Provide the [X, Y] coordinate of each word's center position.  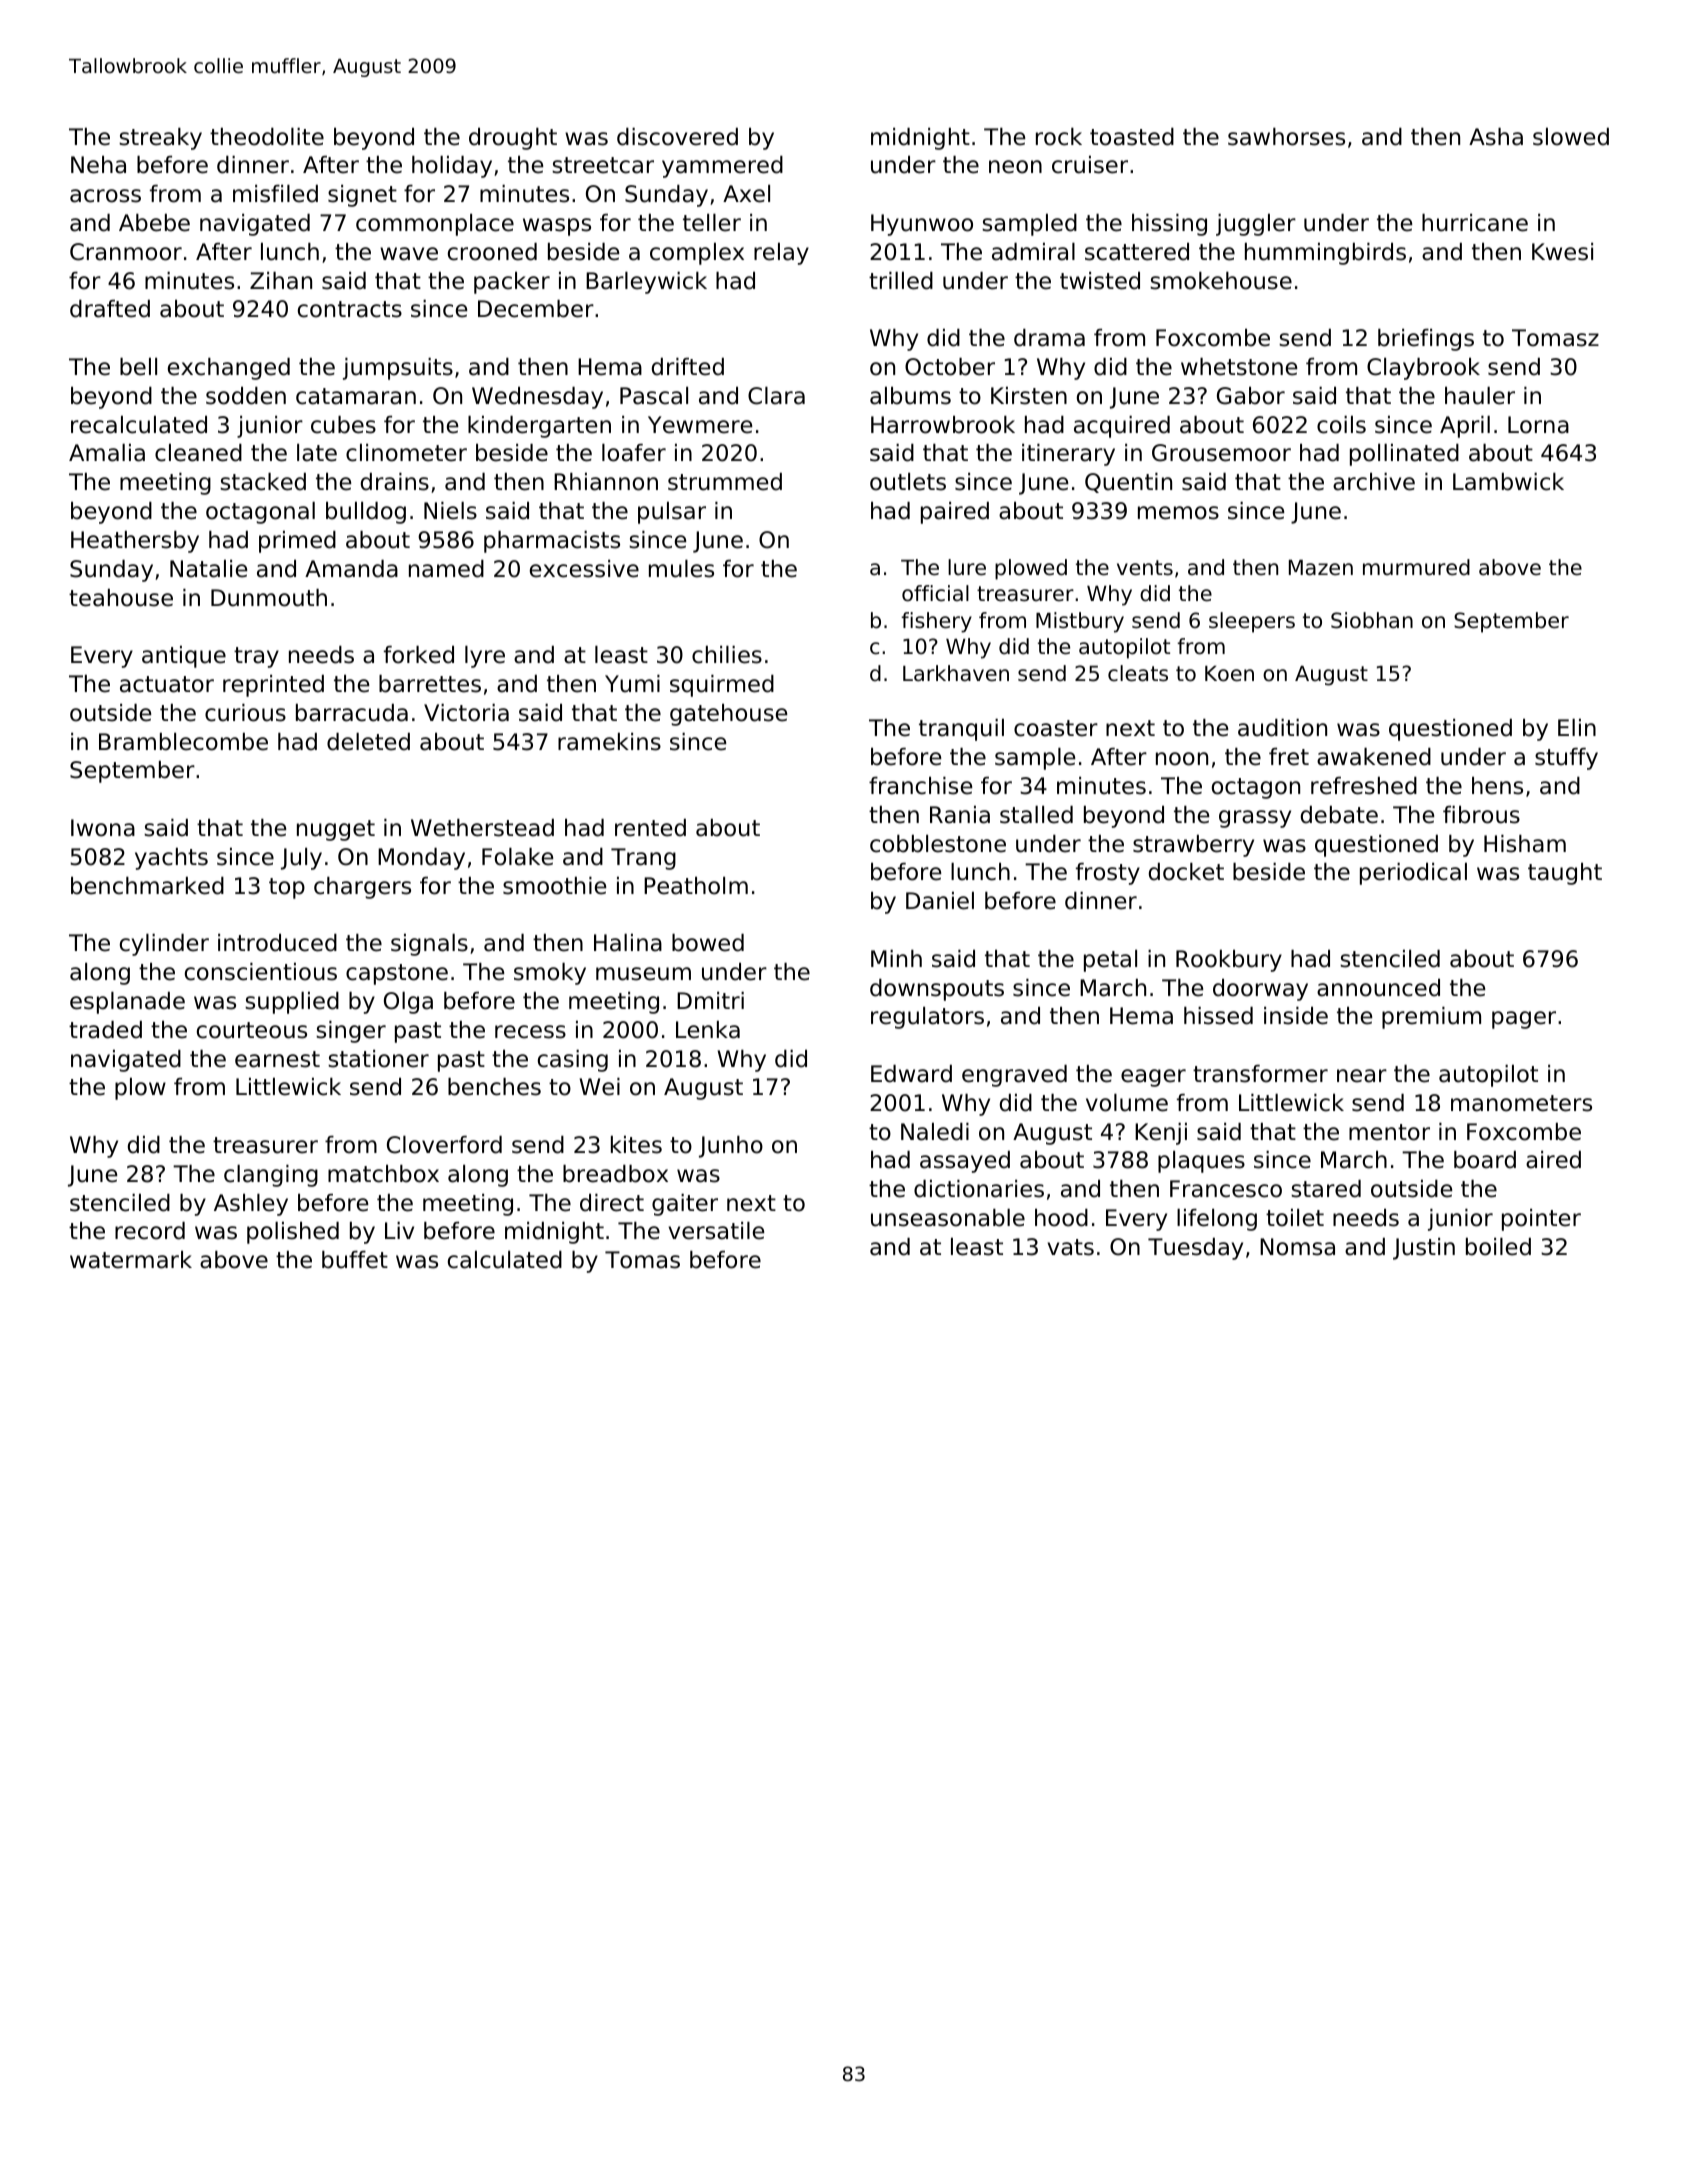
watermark [131, 1260]
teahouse [121, 598]
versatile [716, 1231]
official [935, 593]
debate [1339, 815]
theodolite [267, 137]
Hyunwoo [922, 225]
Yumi [632, 684]
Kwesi [1562, 252]
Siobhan [1372, 620]
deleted [368, 742]
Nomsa [1297, 1247]
